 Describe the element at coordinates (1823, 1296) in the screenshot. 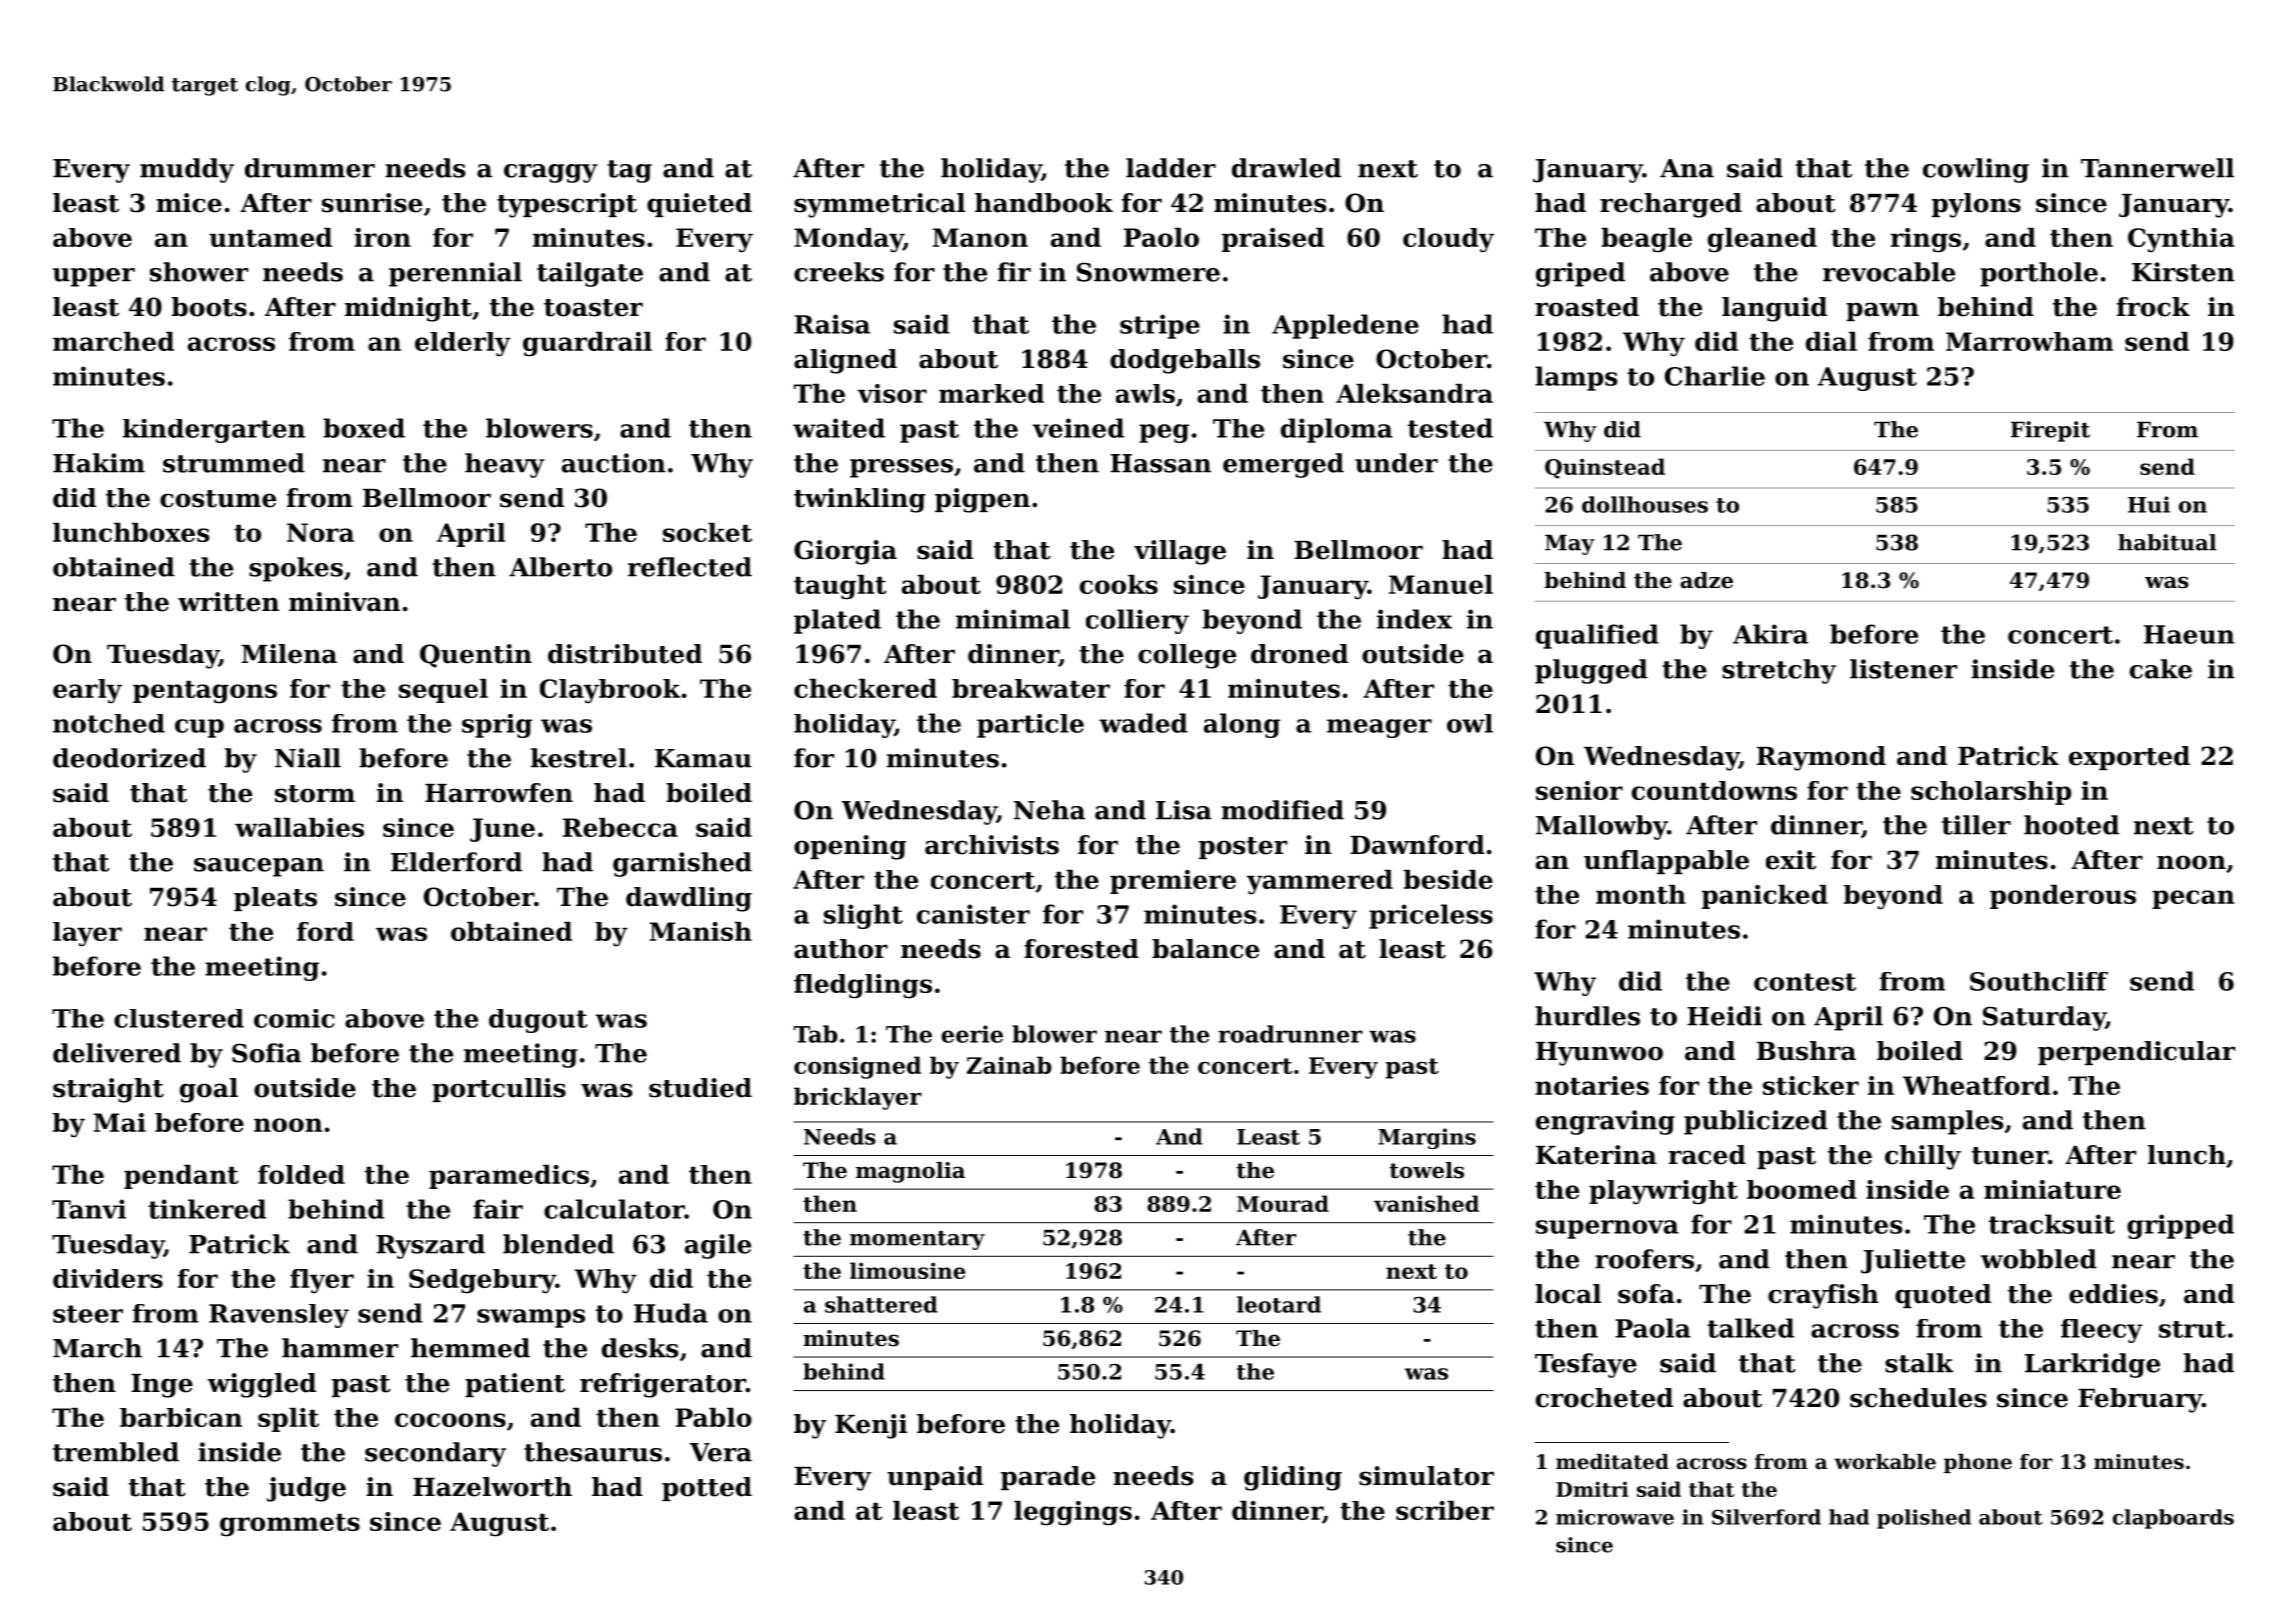

I see `crayfish` at that location.
